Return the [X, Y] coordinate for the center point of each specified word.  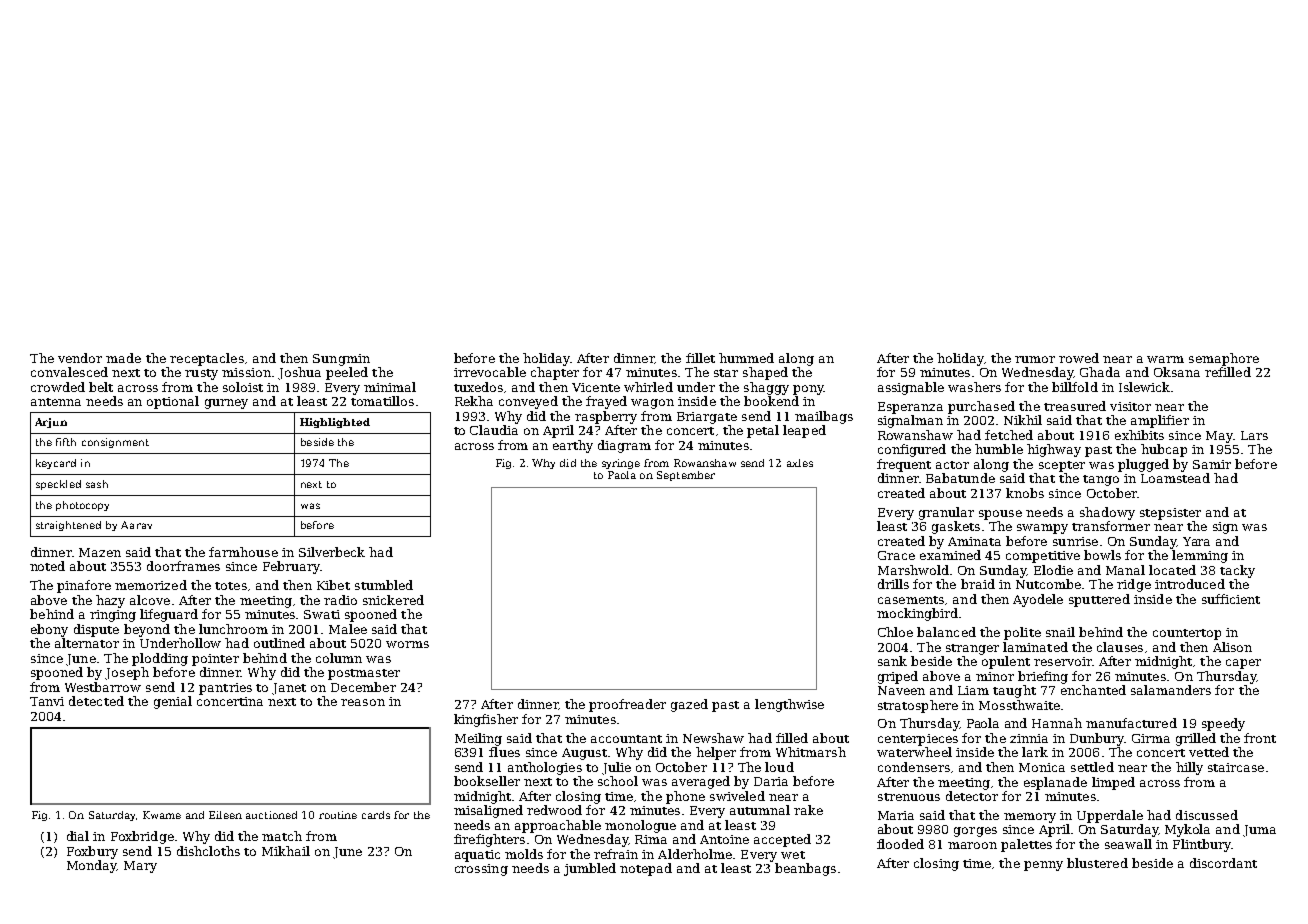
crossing [481, 870]
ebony [49, 630]
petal [763, 431]
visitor [1130, 406]
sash [97, 484]
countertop [1187, 634]
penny [1043, 866]
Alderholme [695, 854]
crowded [58, 387]
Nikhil [1023, 420]
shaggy [766, 388]
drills [893, 584]
